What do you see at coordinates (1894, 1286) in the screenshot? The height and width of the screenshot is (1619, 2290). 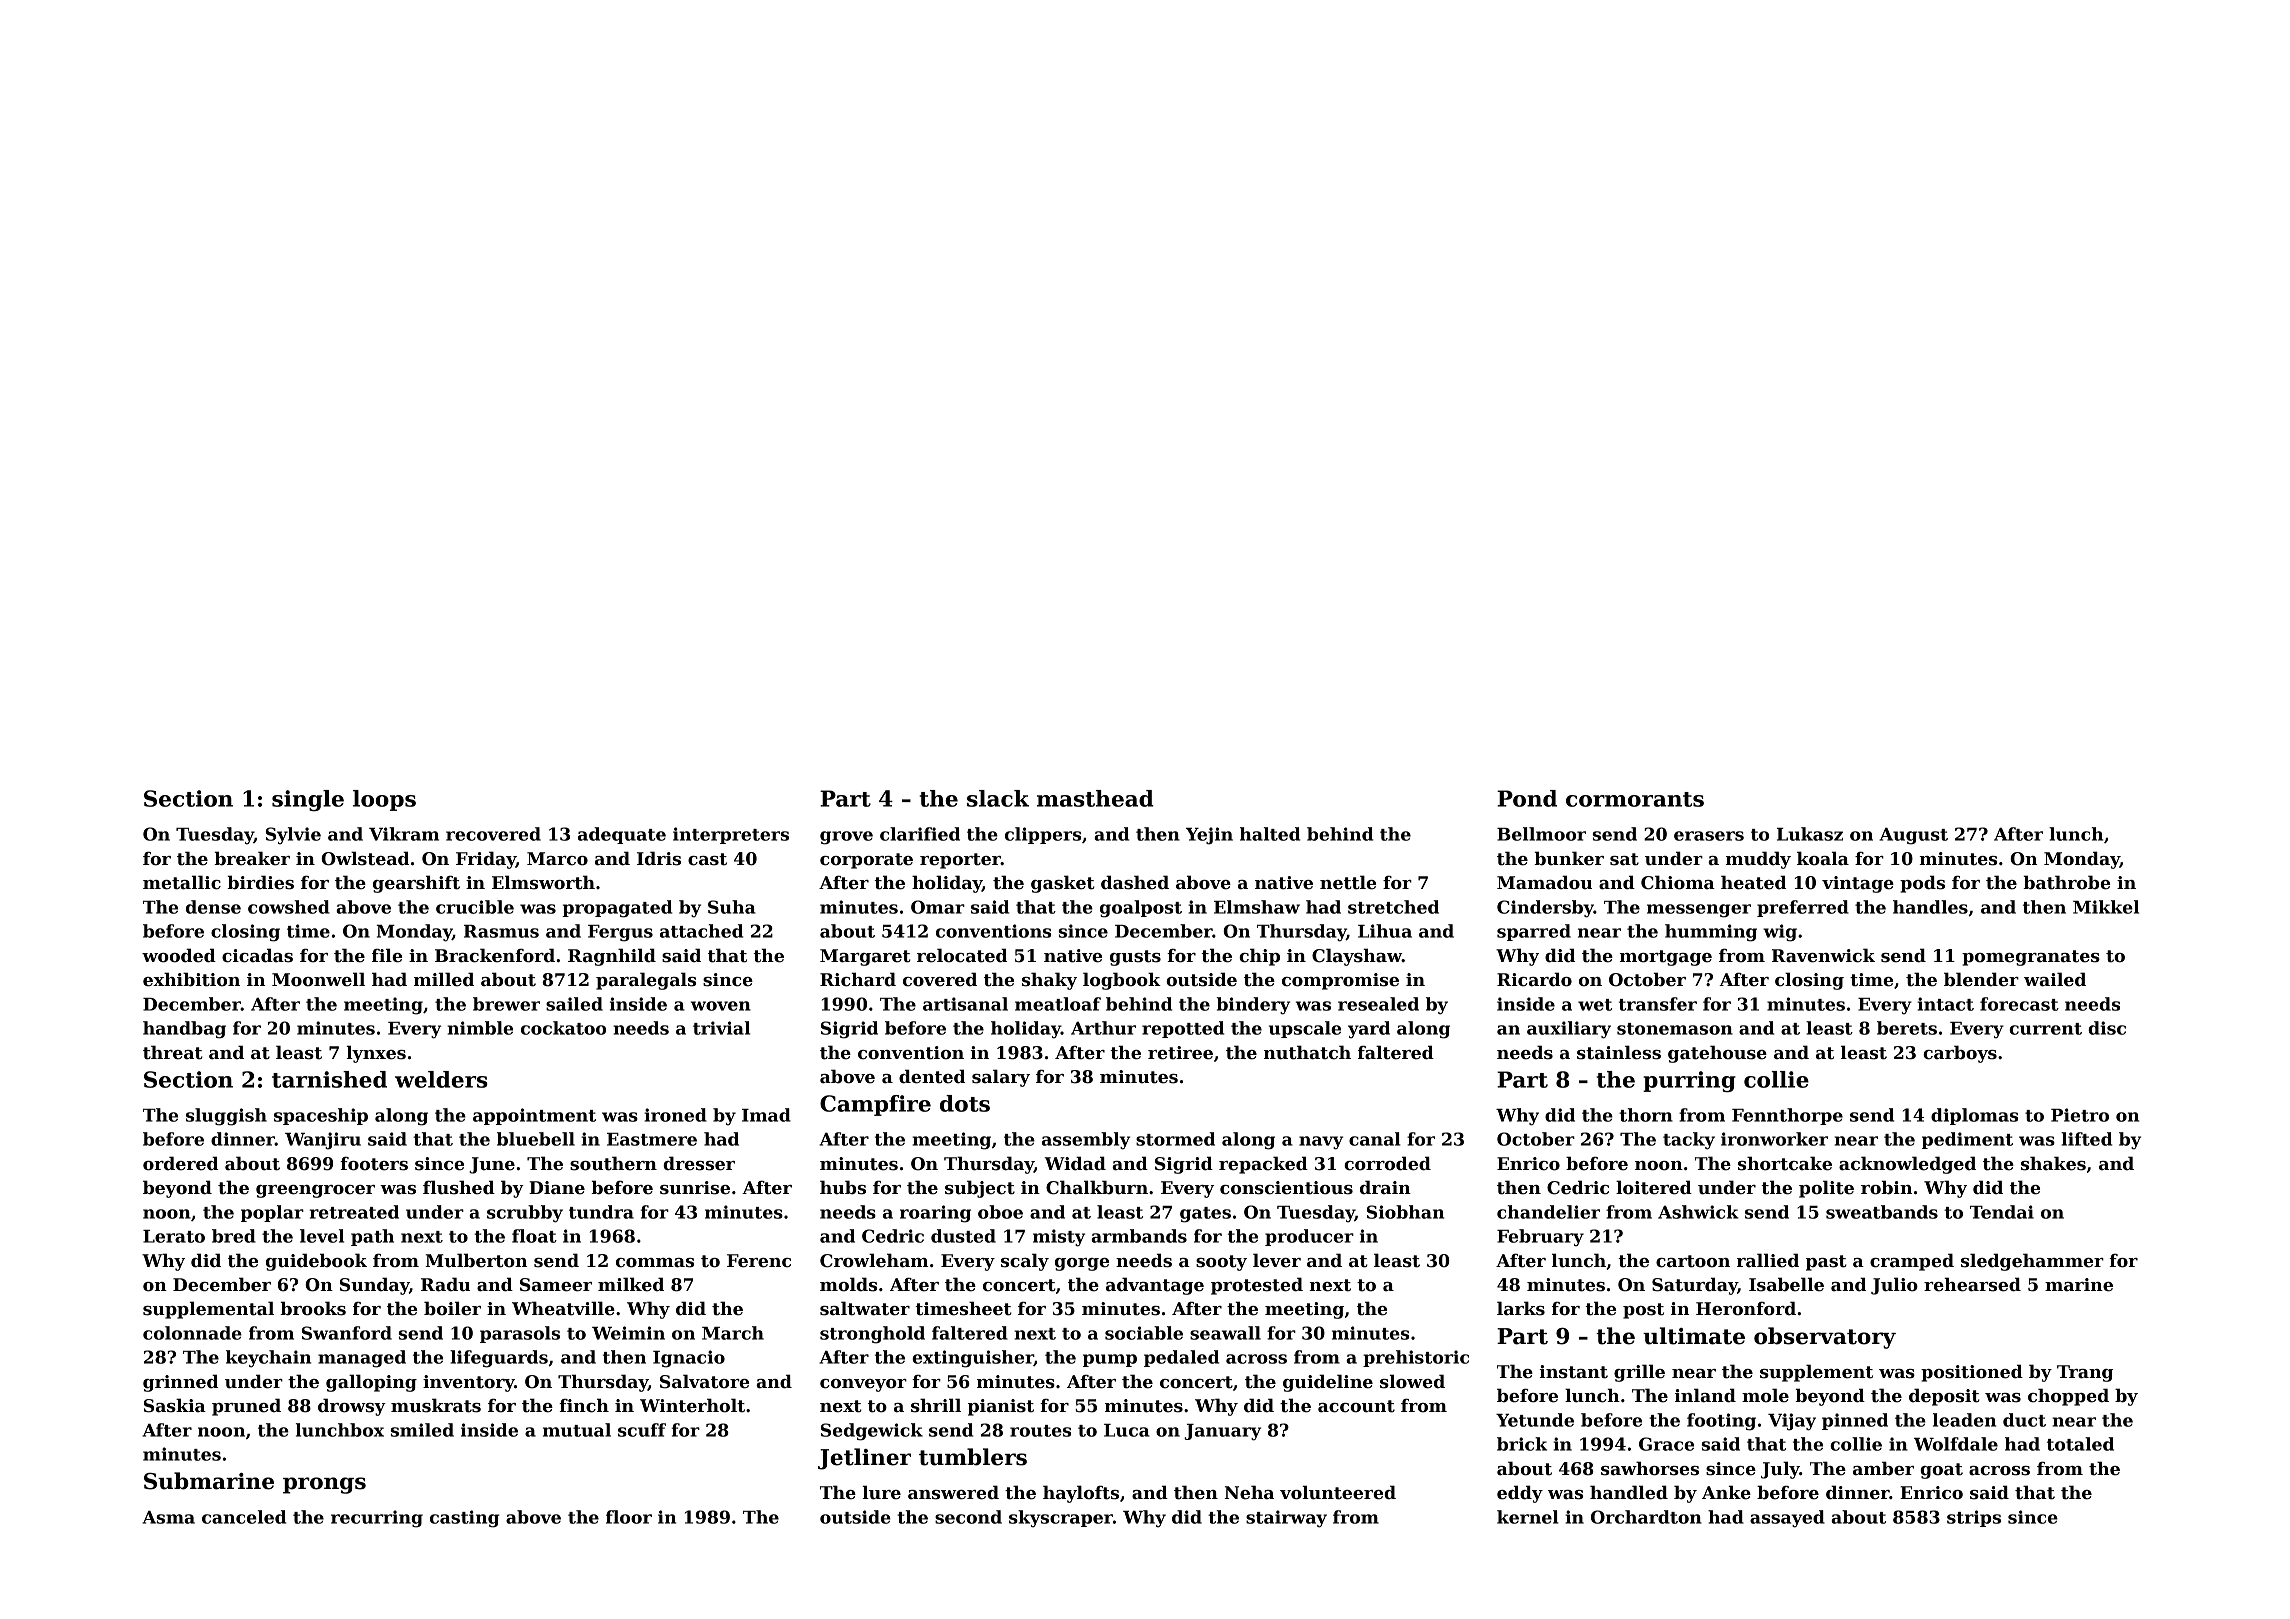 I see `Julio` at bounding box center [1894, 1286].
